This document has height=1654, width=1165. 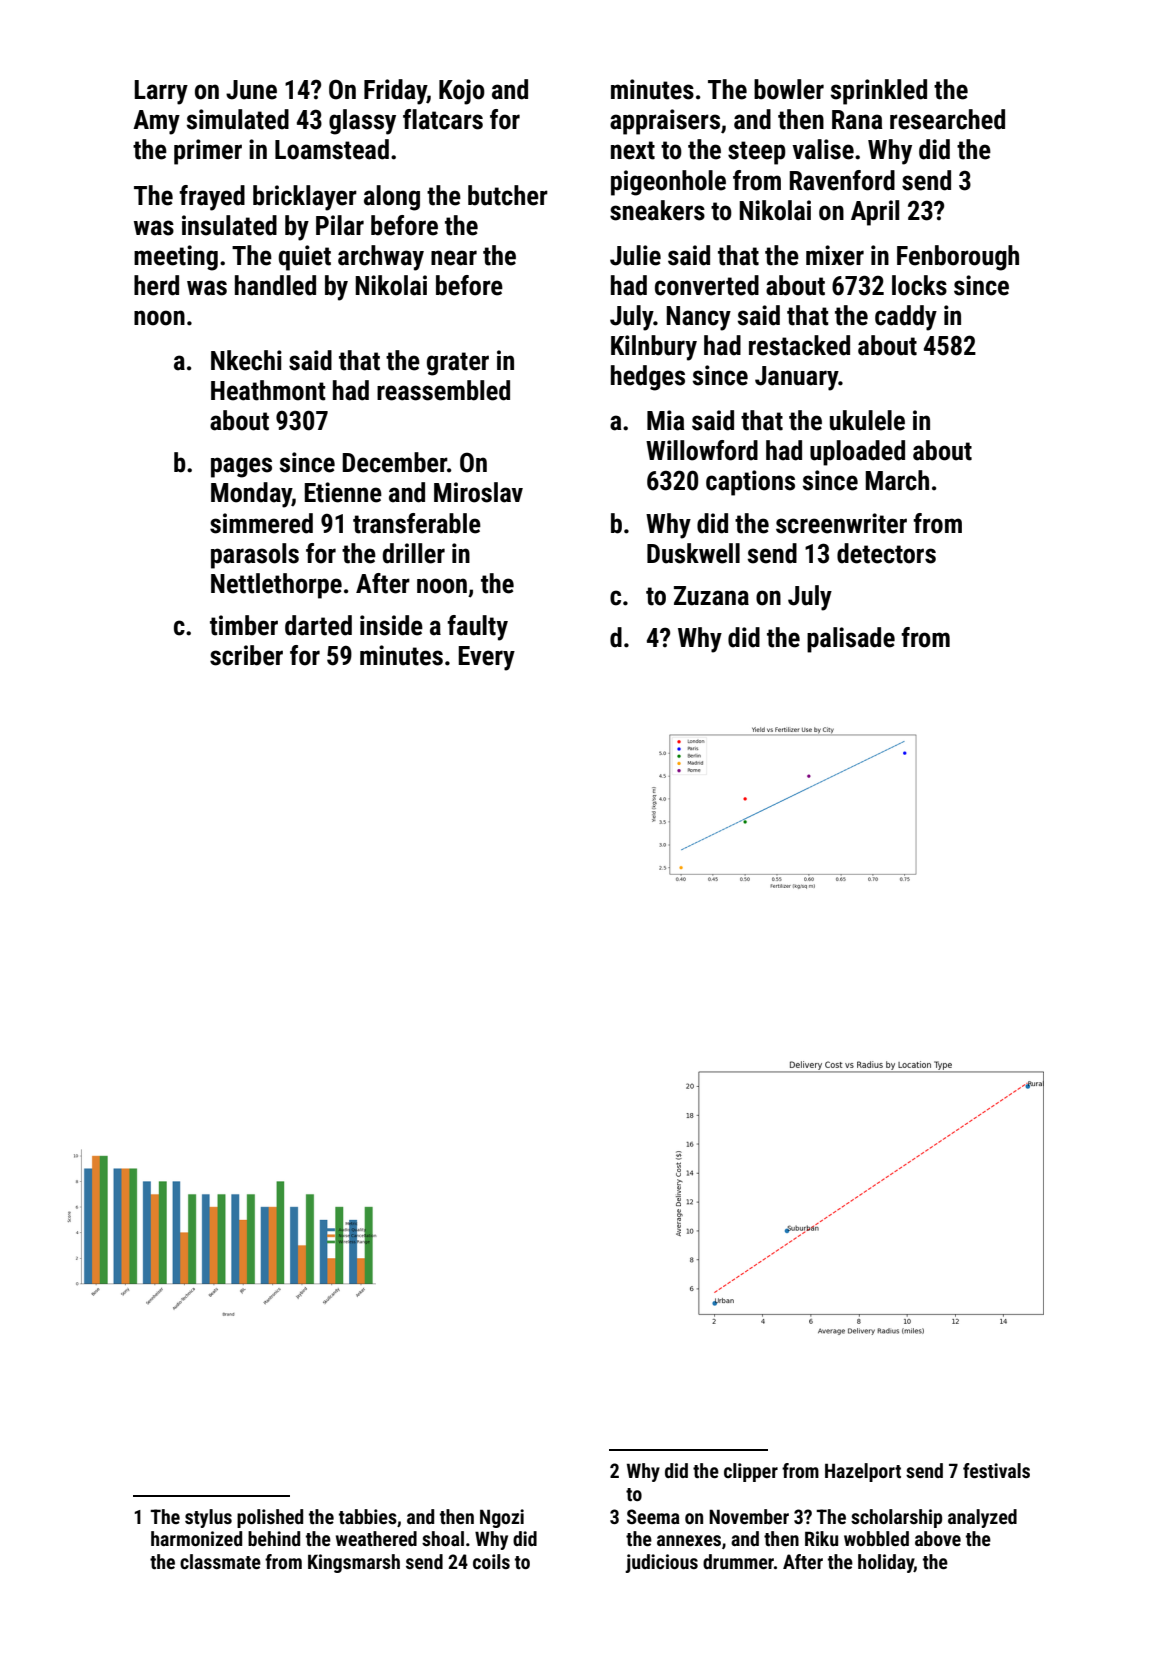 What do you see at coordinates (867, 420) in the document?
I see `ukulele` at bounding box center [867, 420].
